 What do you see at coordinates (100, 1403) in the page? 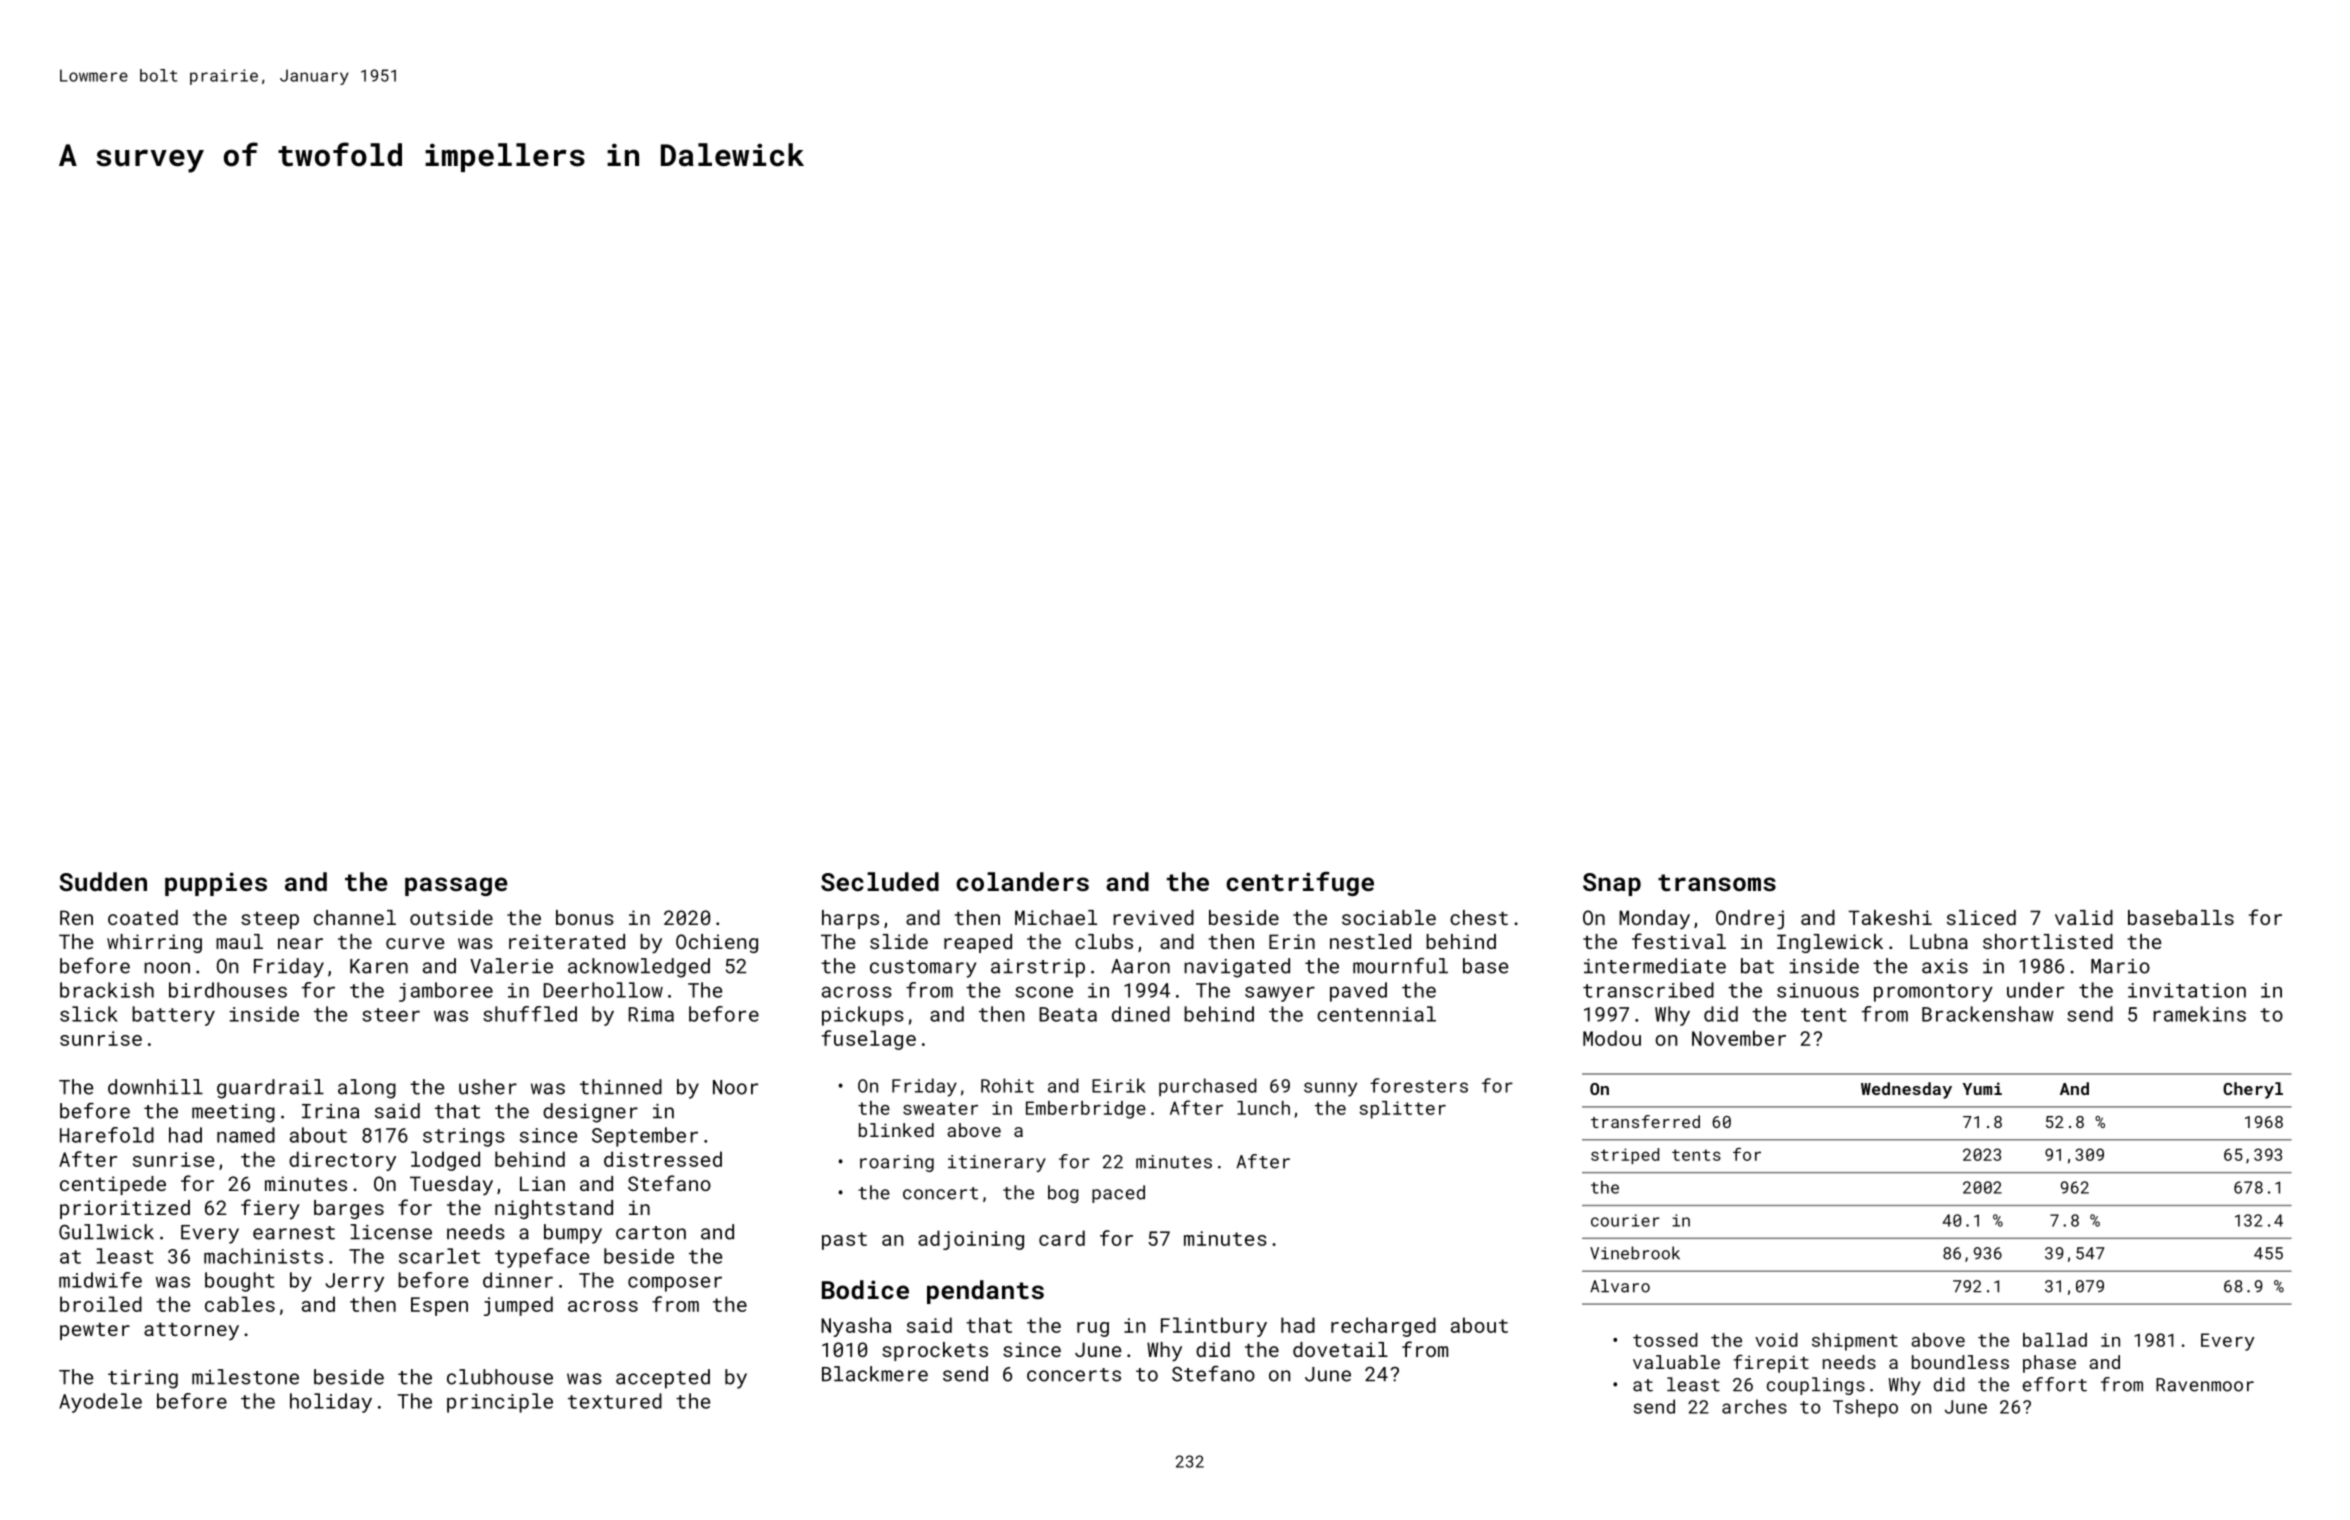
I see `Ayodele` at bounding box center [100, 1403].
